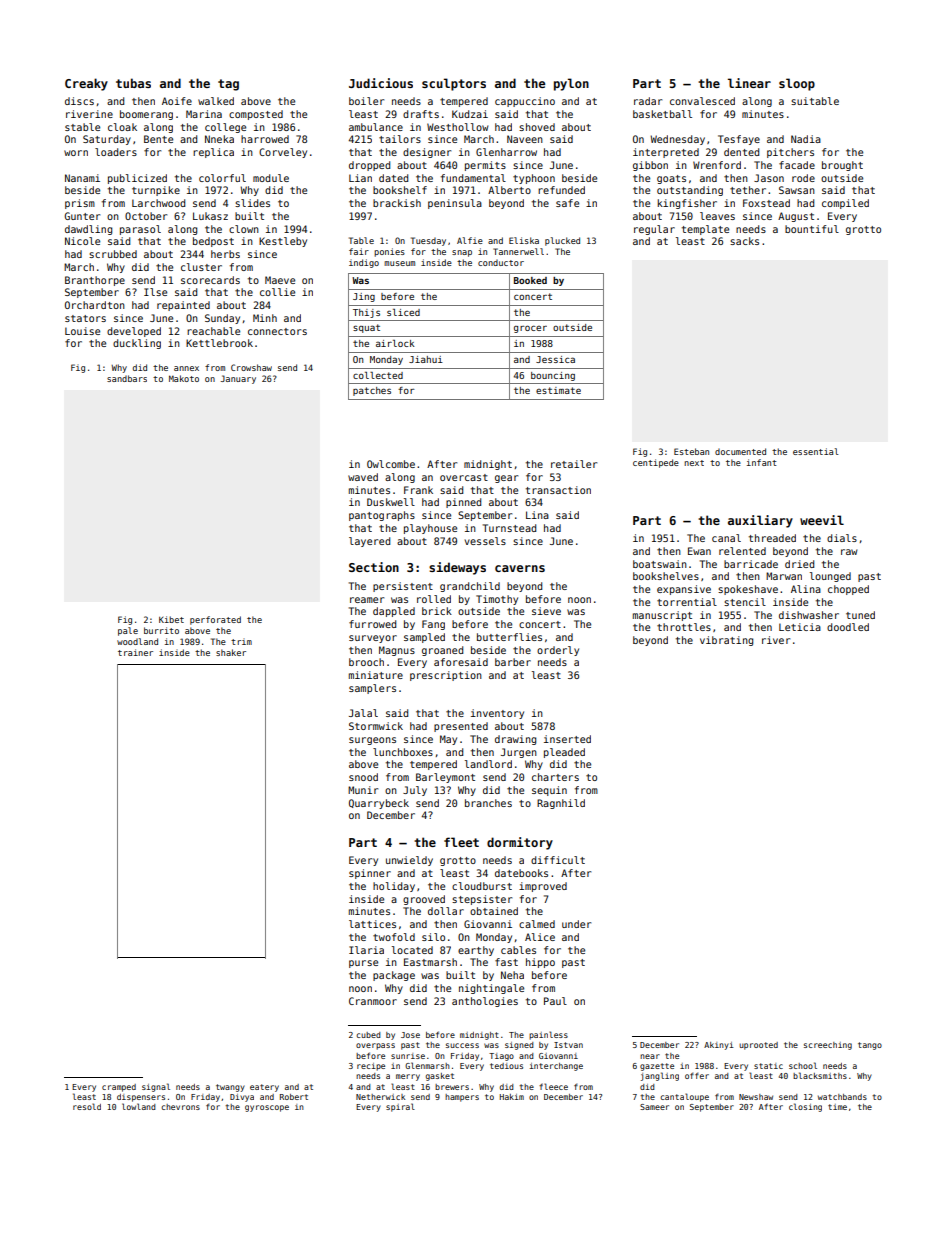 This screenshot has width=952, height=1233. Describe the element at coordinates (512, 1097) in the screenshot. I see `Hakim` at that location.
